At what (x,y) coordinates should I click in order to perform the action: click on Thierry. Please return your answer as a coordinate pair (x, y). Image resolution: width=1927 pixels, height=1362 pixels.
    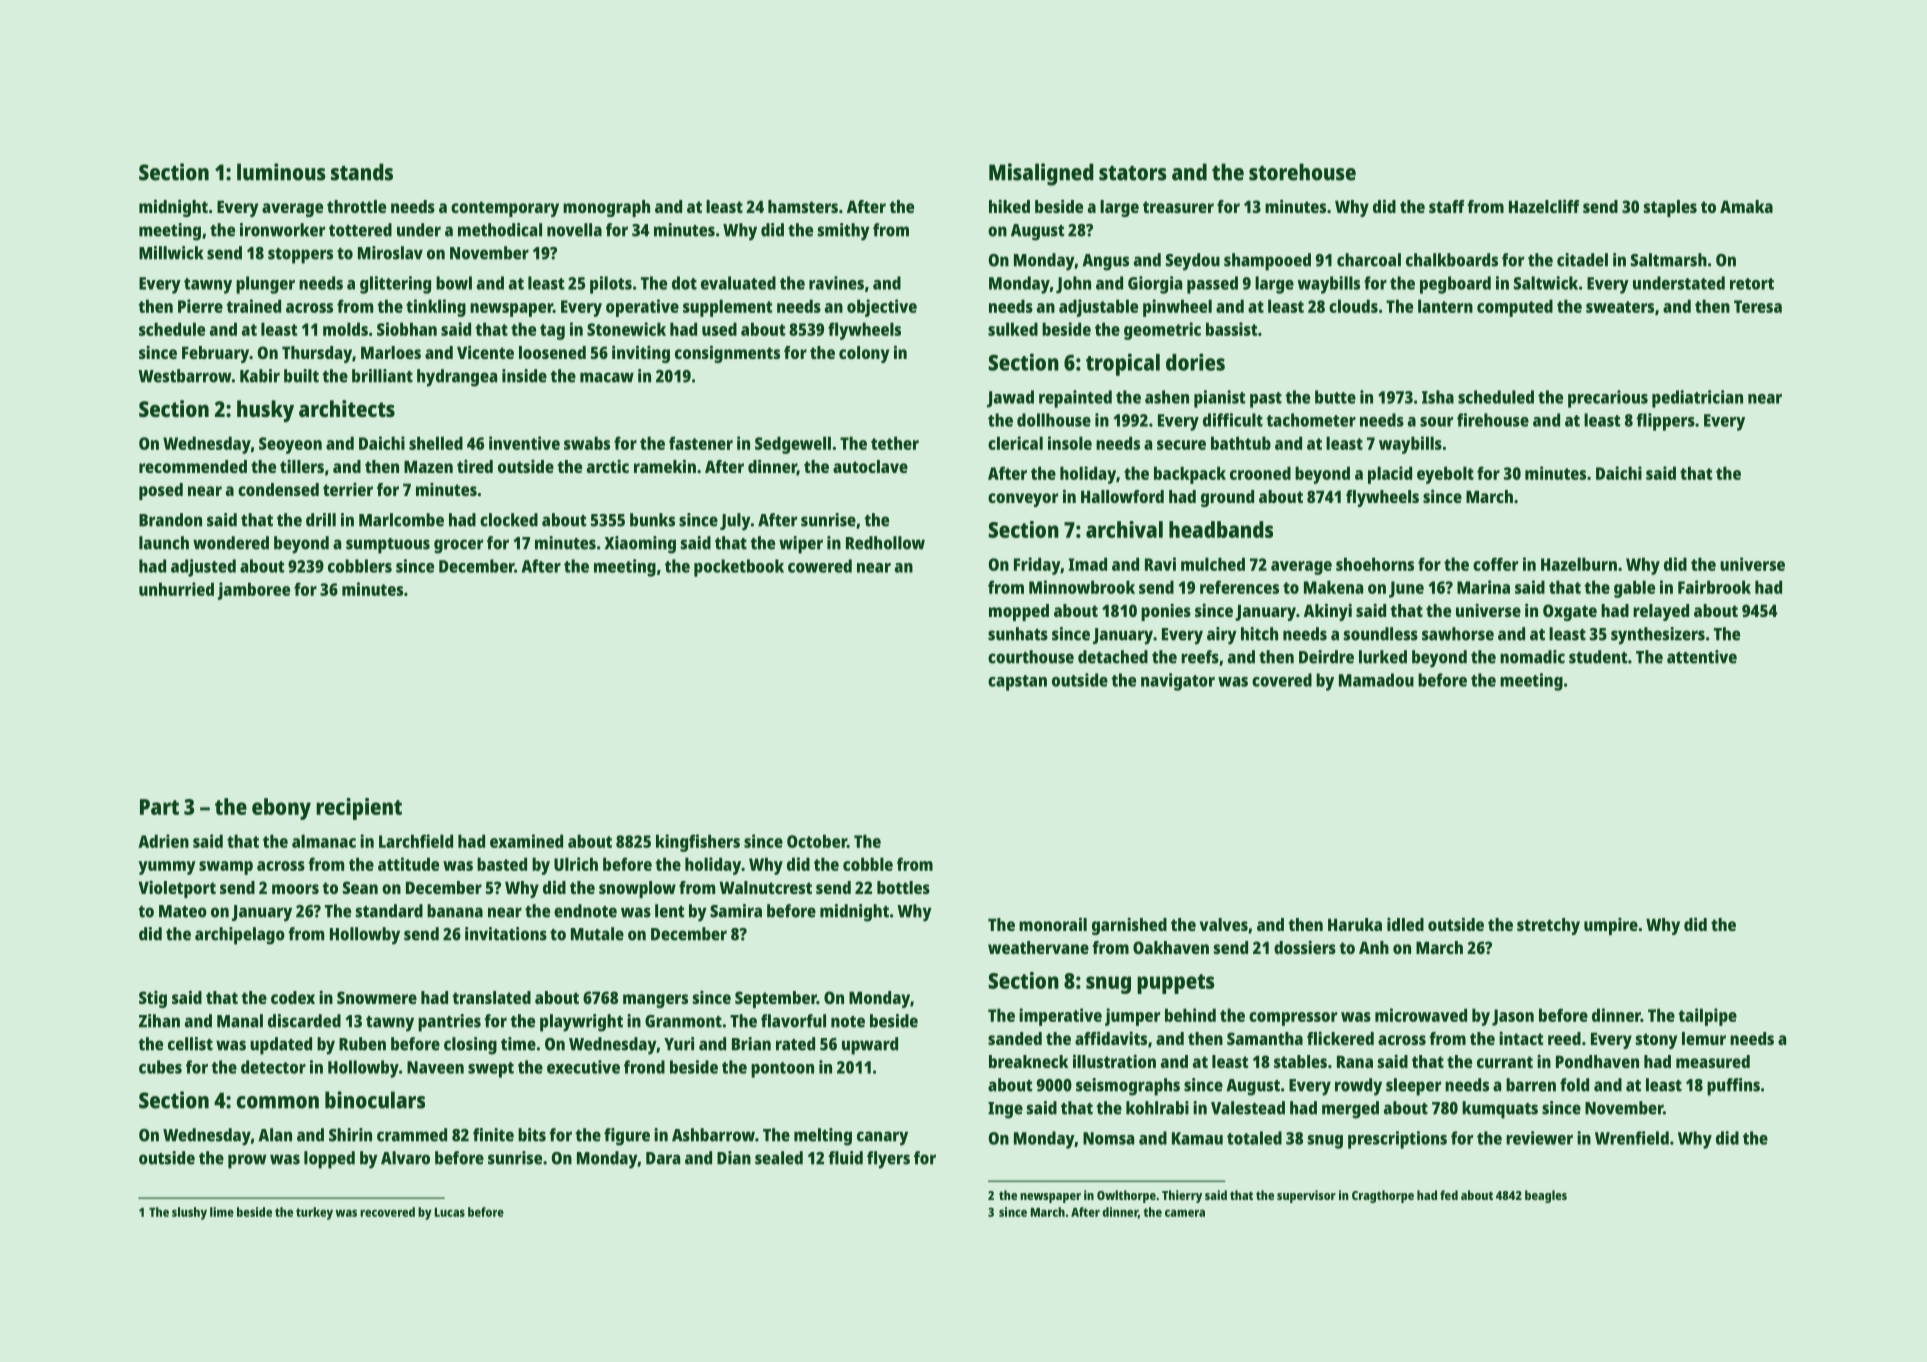
    Looking at the image, I should click on (1182, 1196).
